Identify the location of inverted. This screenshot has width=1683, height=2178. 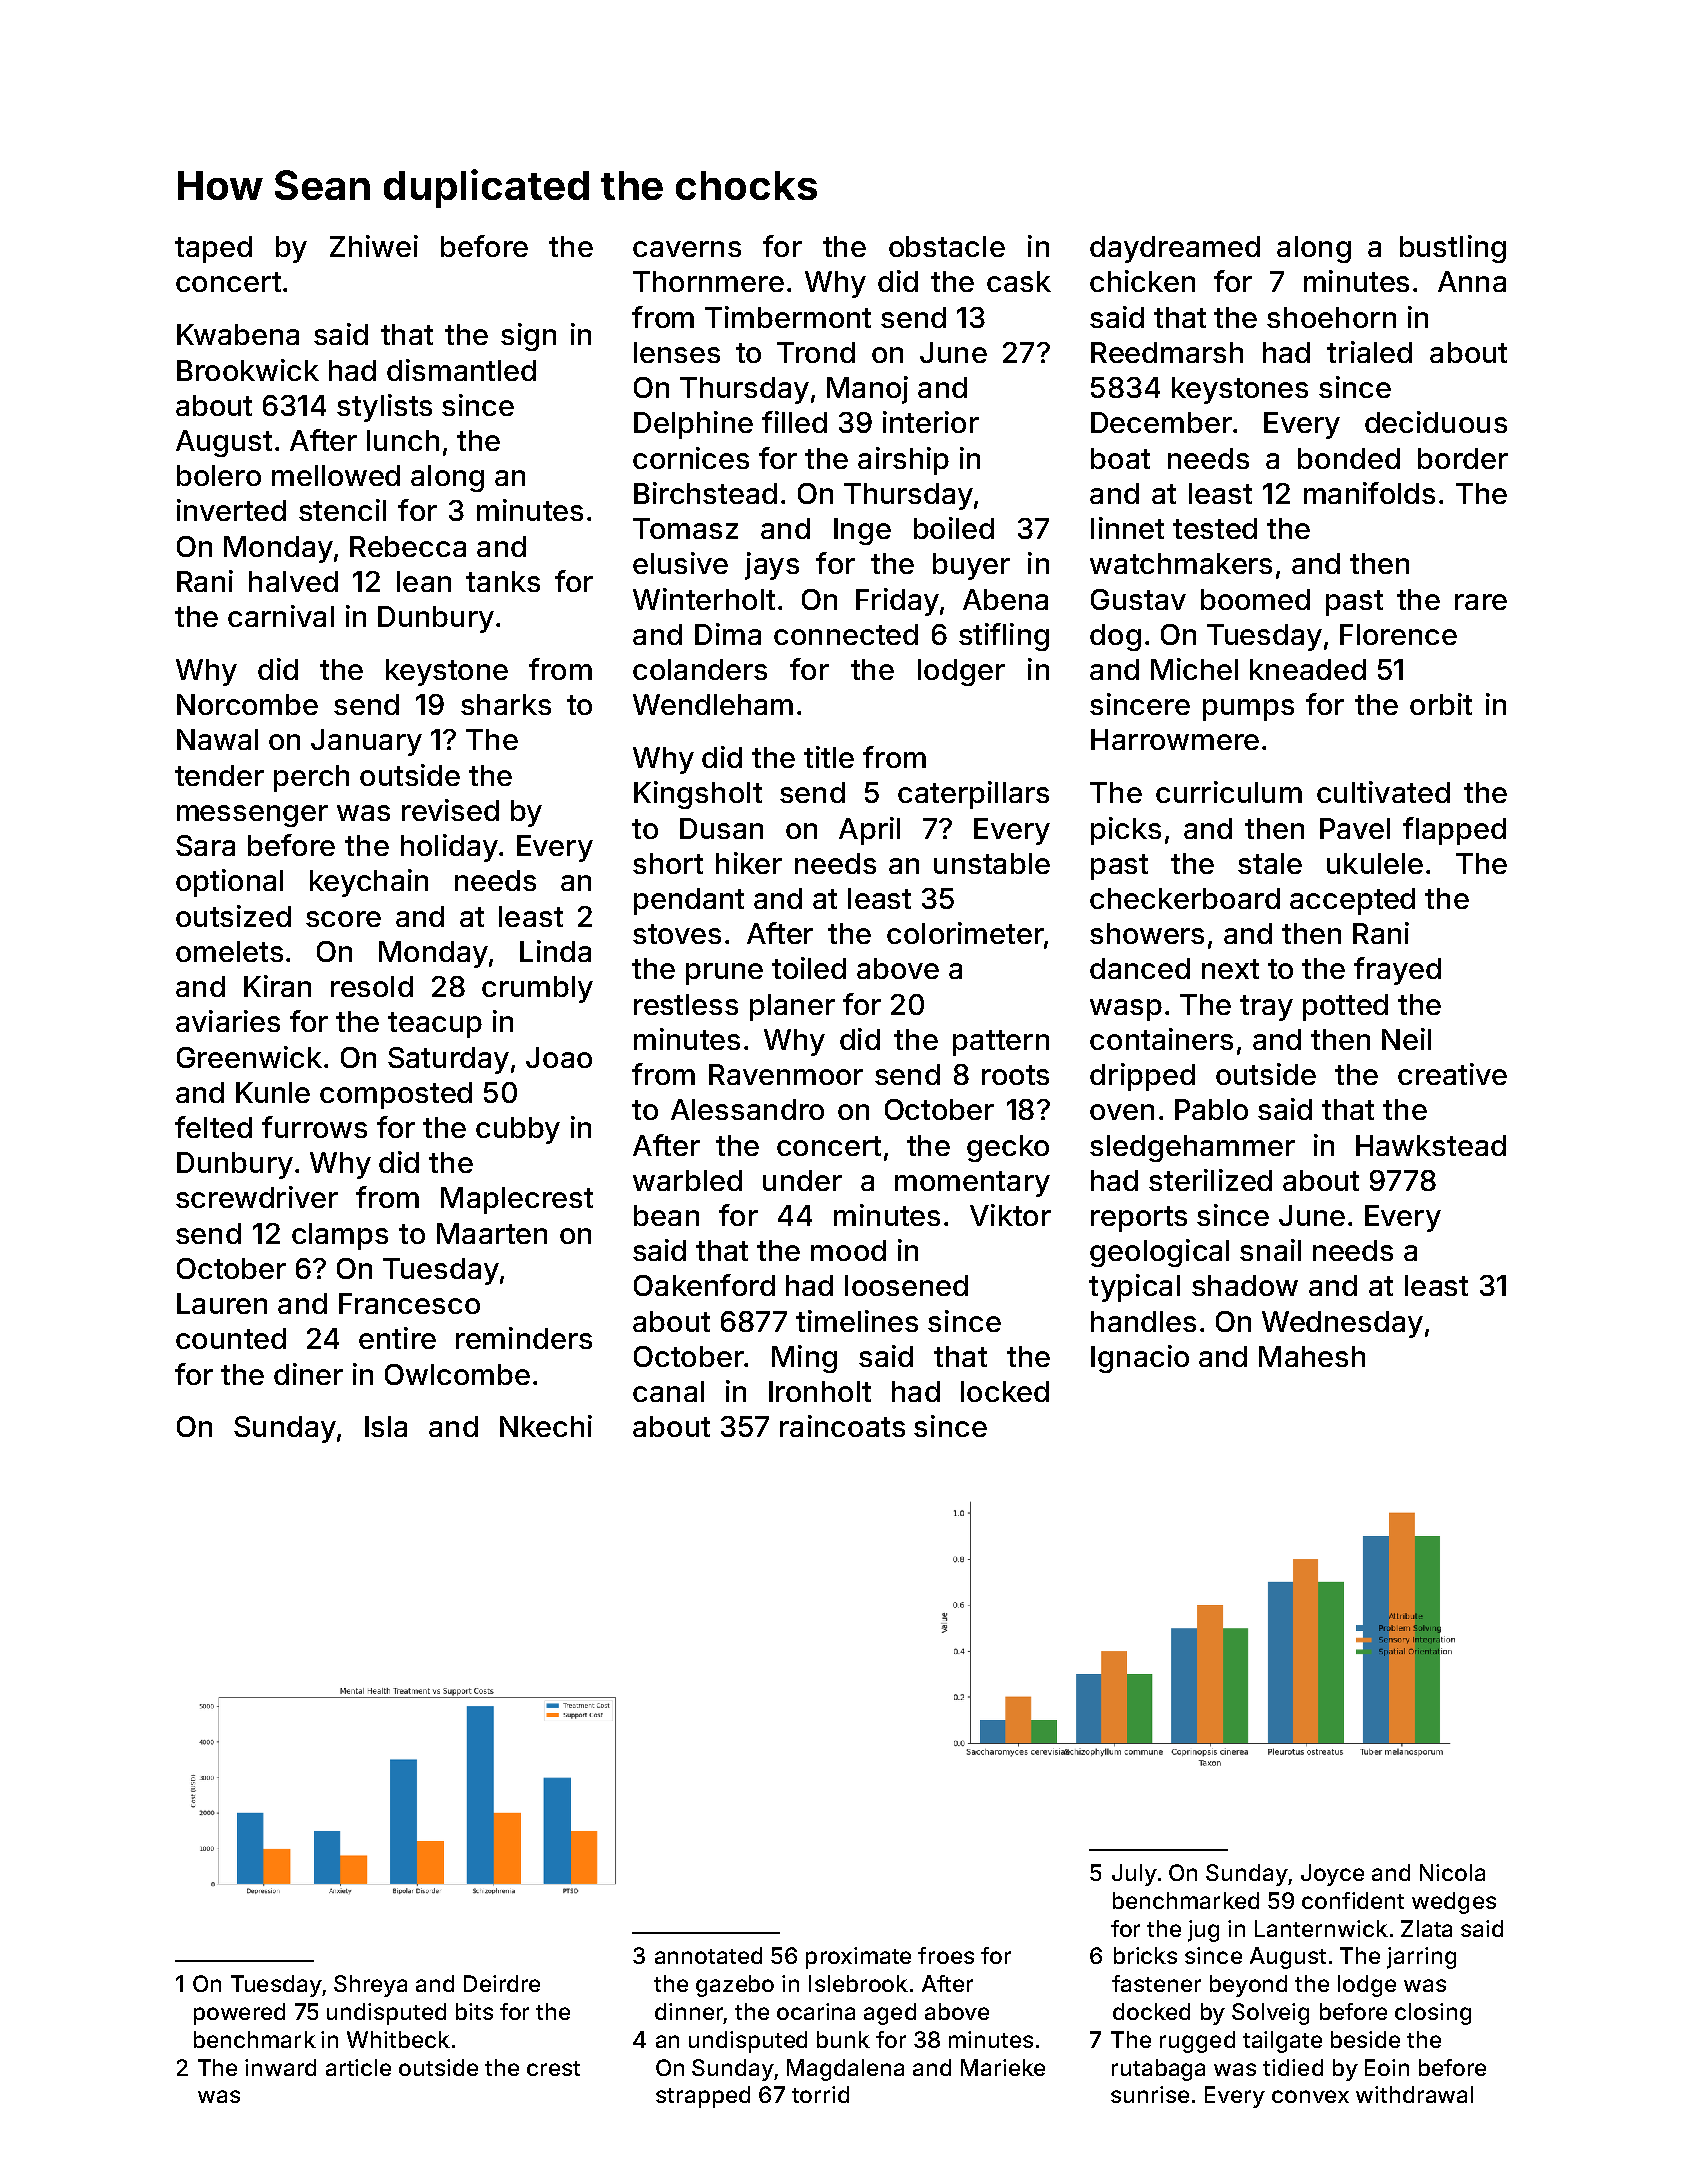
(231, 510).
